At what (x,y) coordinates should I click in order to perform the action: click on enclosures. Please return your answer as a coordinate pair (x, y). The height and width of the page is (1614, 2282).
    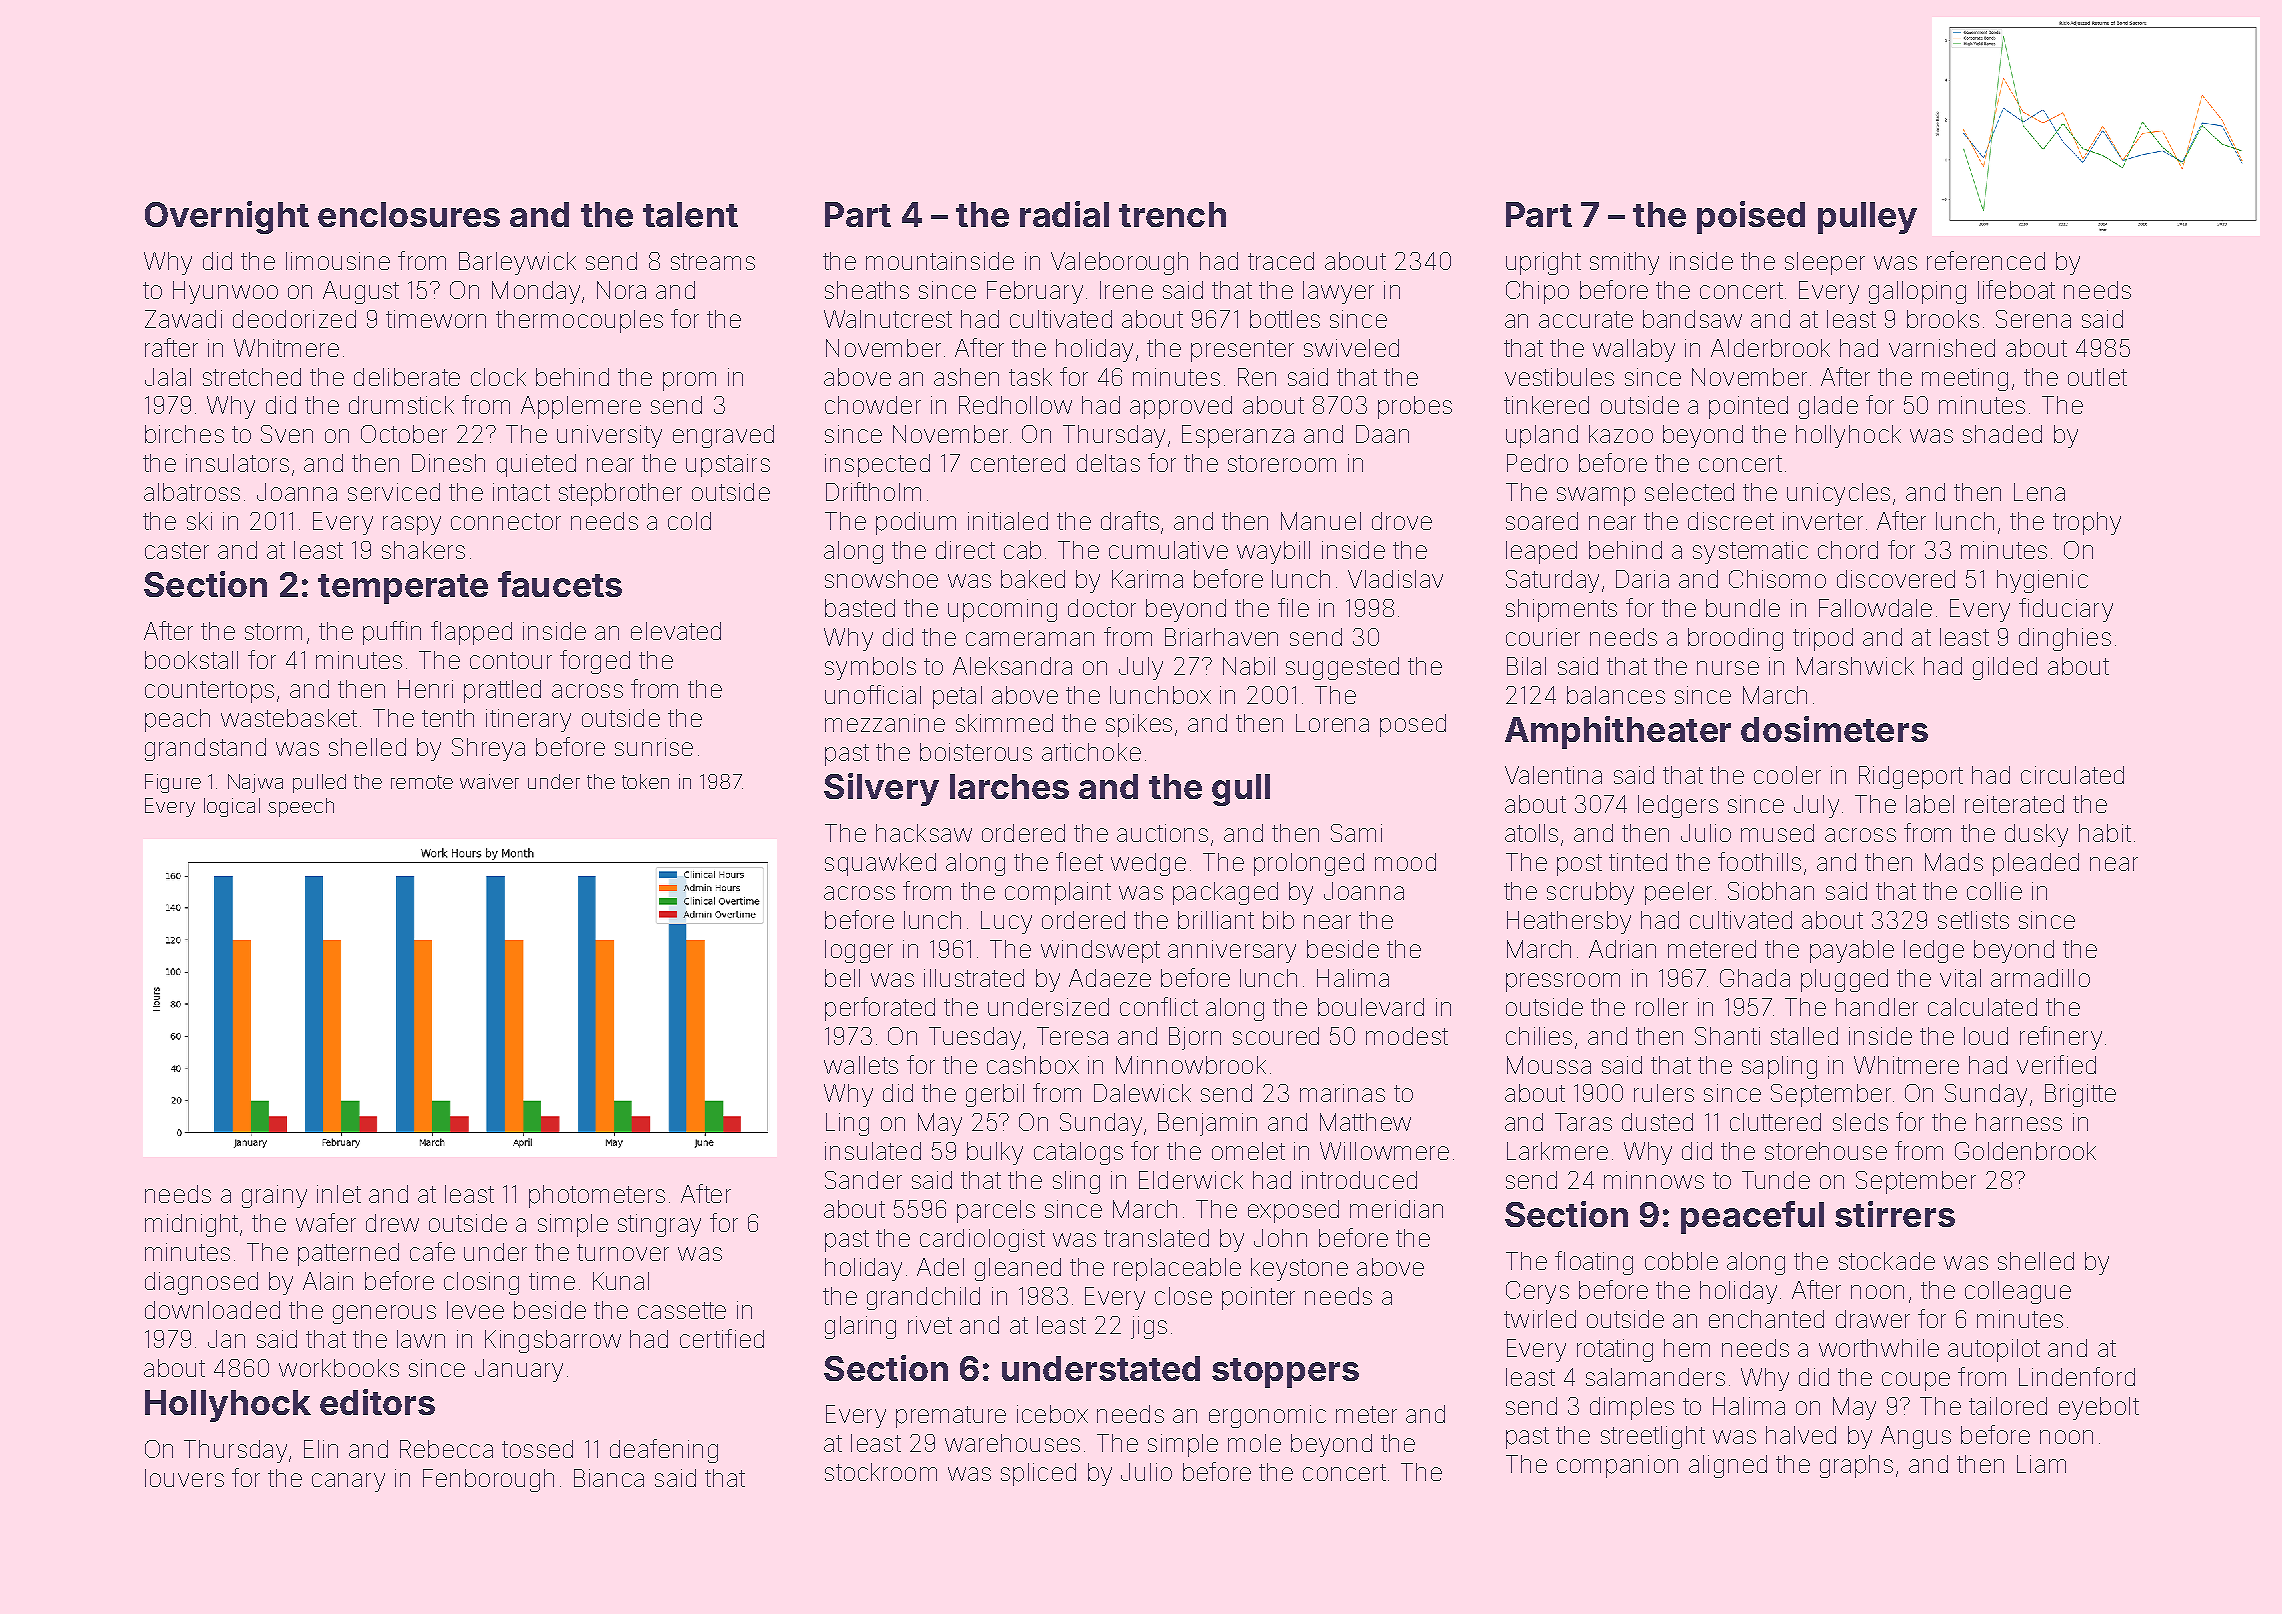
    Looking at the image, I should click on (409, 214).
